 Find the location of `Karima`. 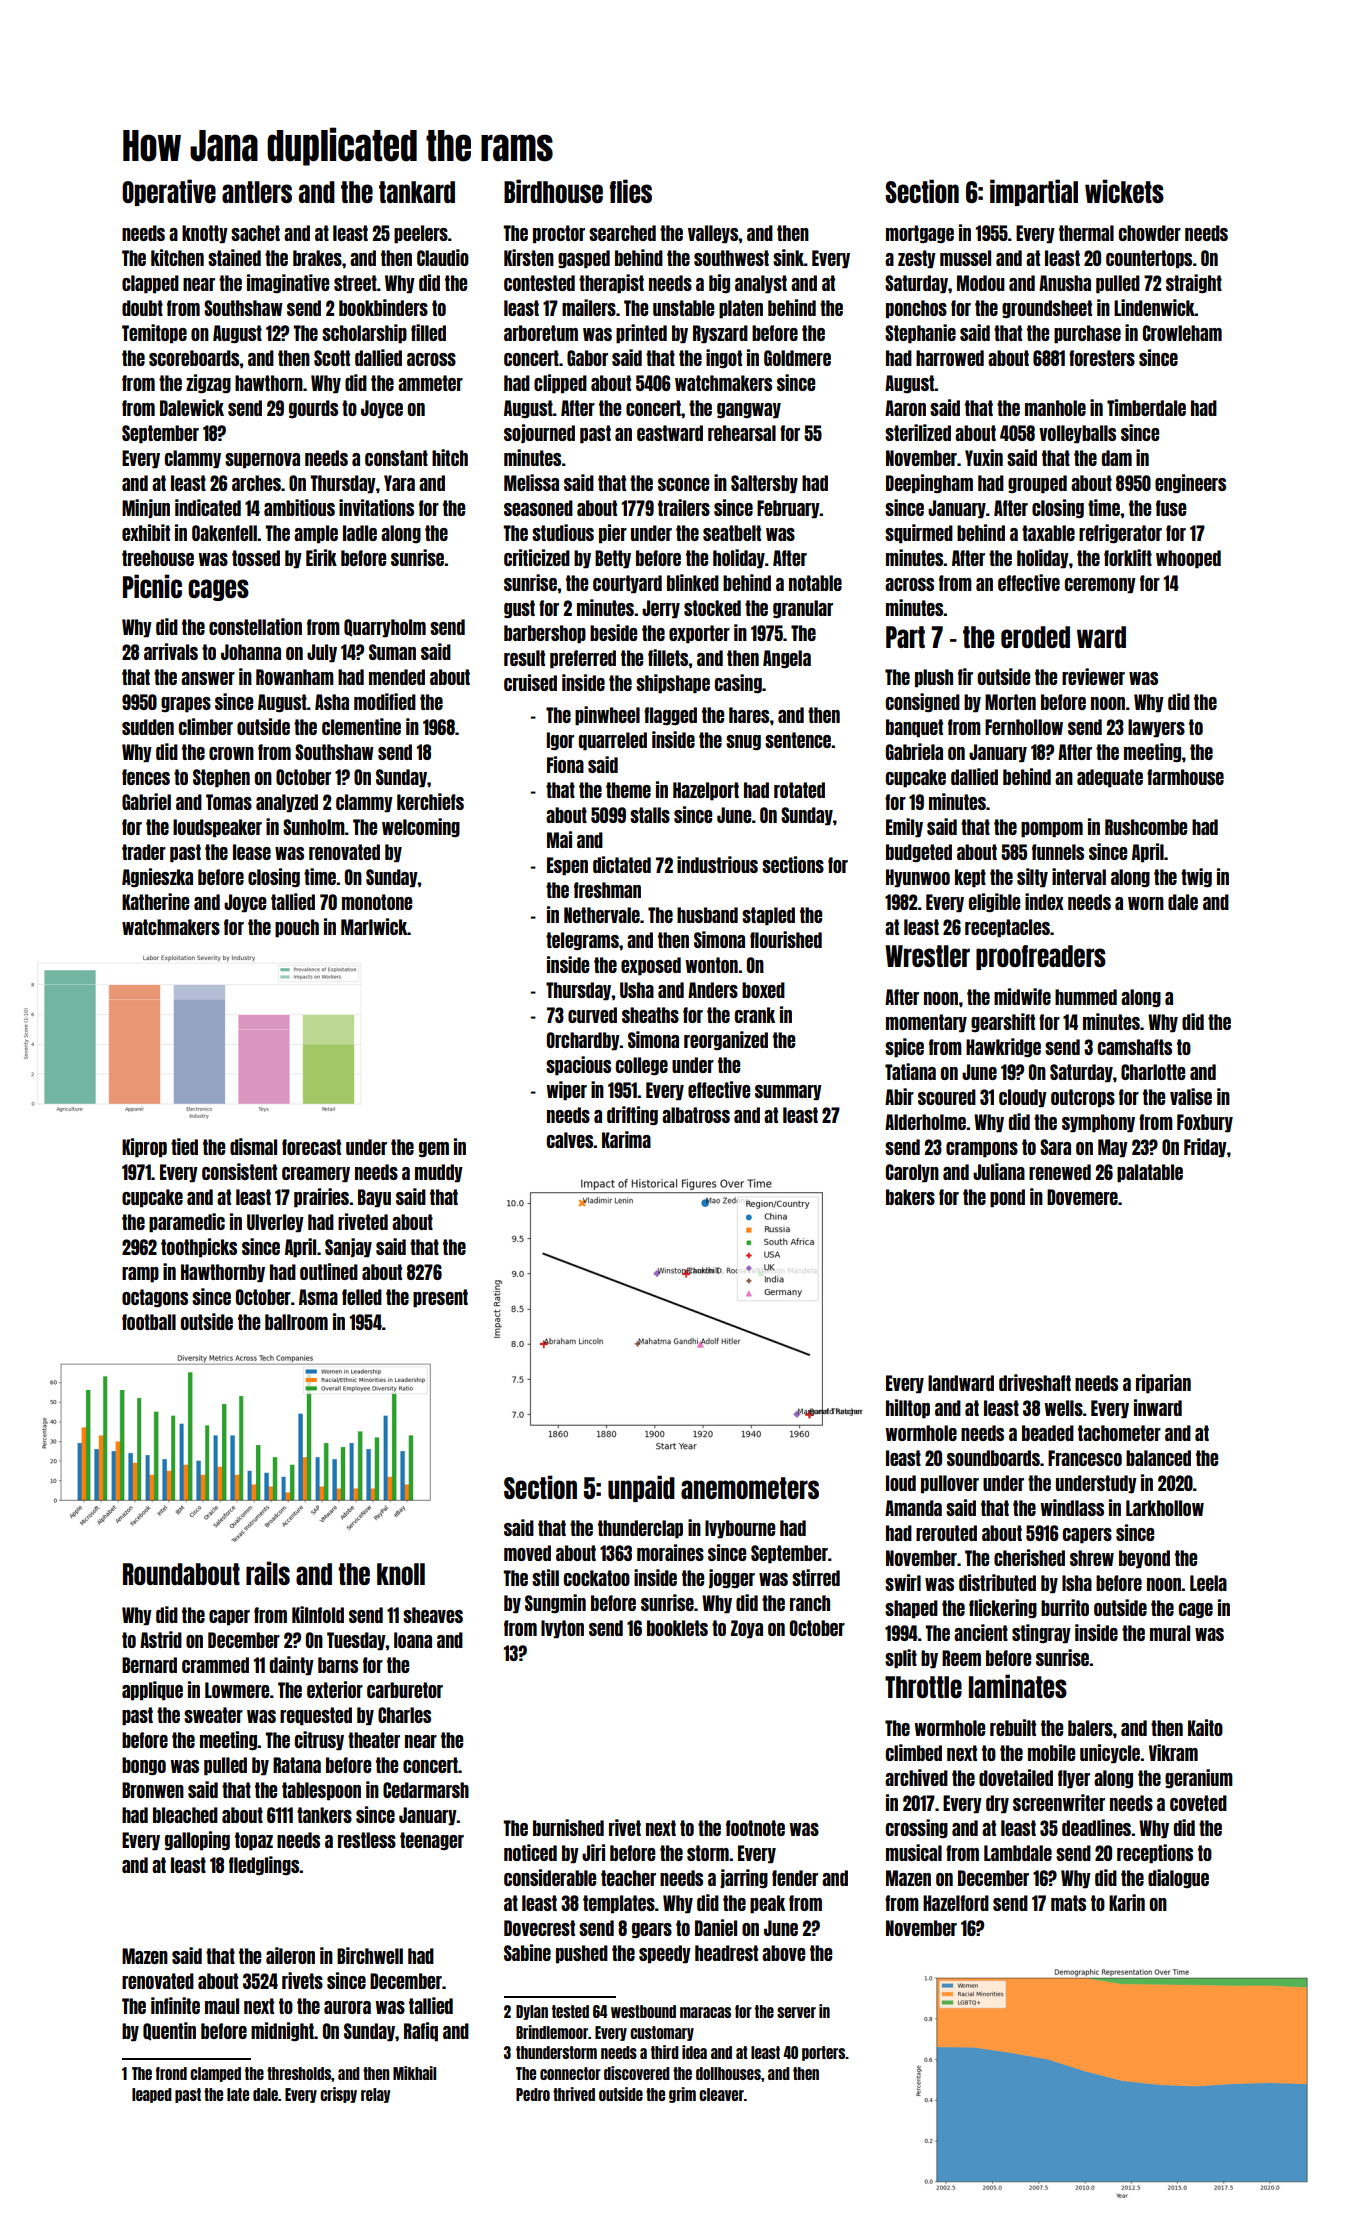

Karima is located at coordinates (626, 1139).
